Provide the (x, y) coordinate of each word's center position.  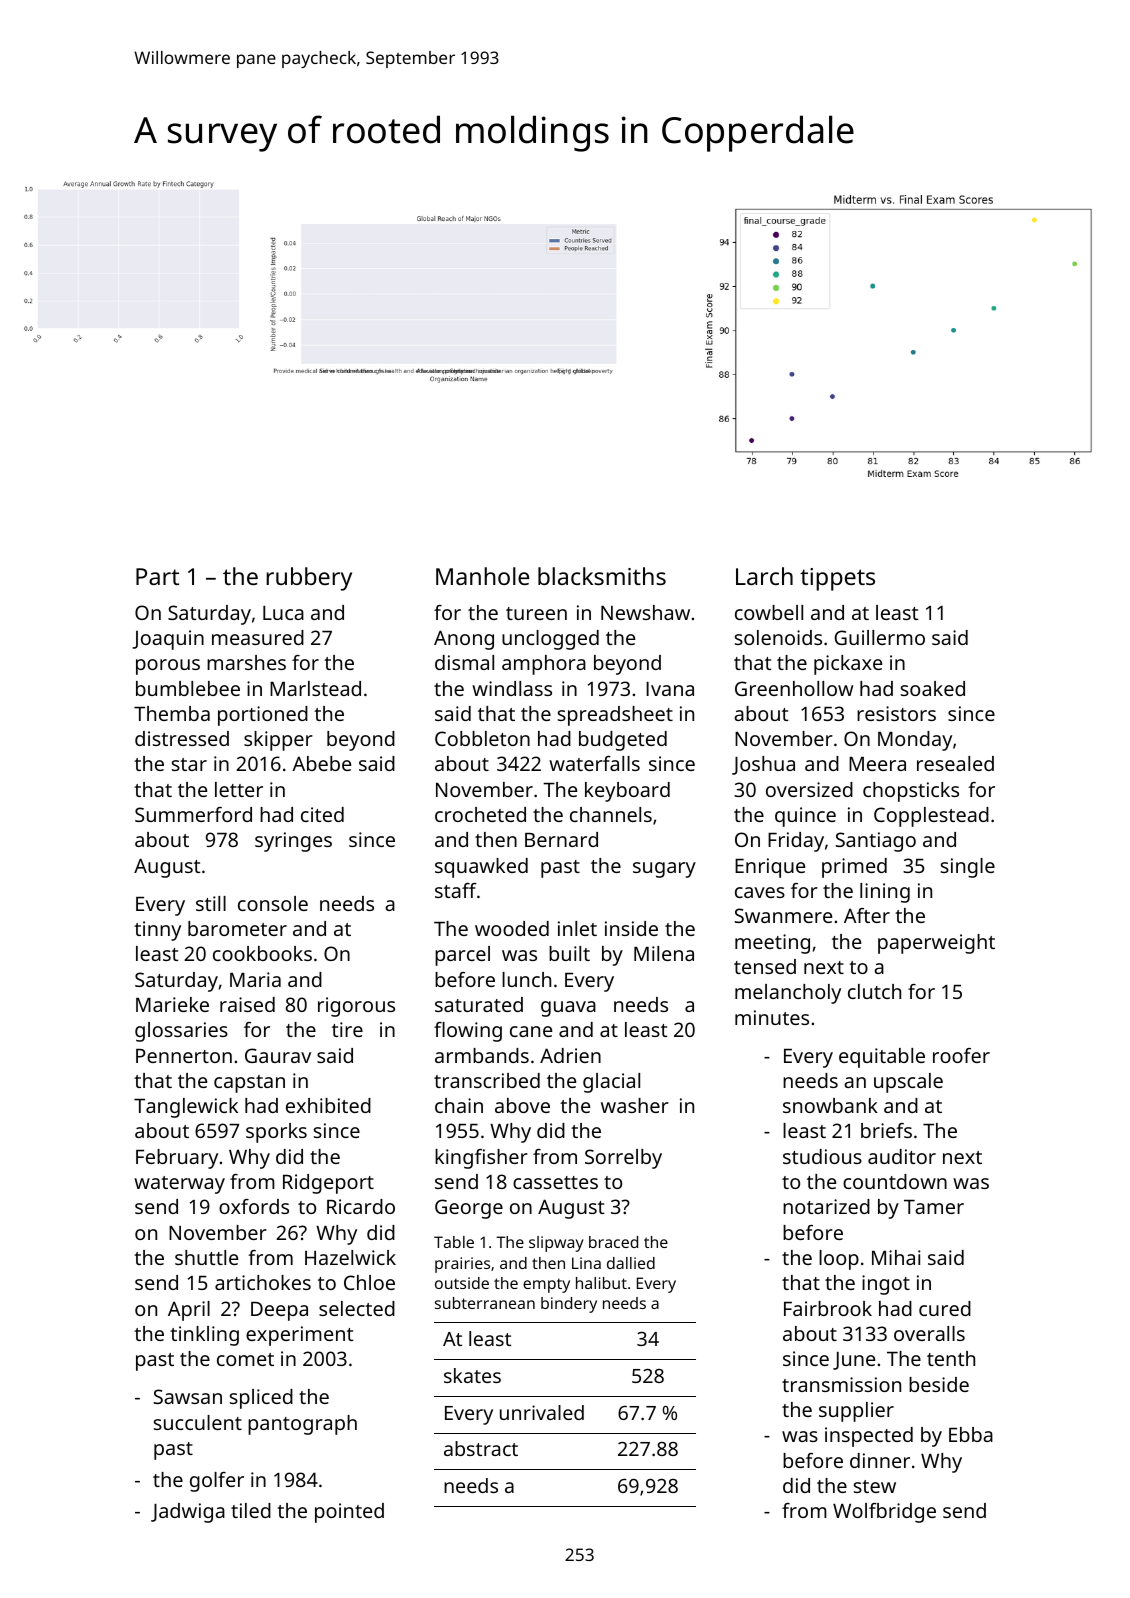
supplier (856, 1412)
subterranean (485, 1303)
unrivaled (542, 1412)
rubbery (309, 579)
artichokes (263, 1282)
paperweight (936, 944)
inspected (869, 1437)
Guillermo (880, 637)
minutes (772, 1017)
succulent (198, 1422)
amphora (544, 665)
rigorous (356, 1007)
